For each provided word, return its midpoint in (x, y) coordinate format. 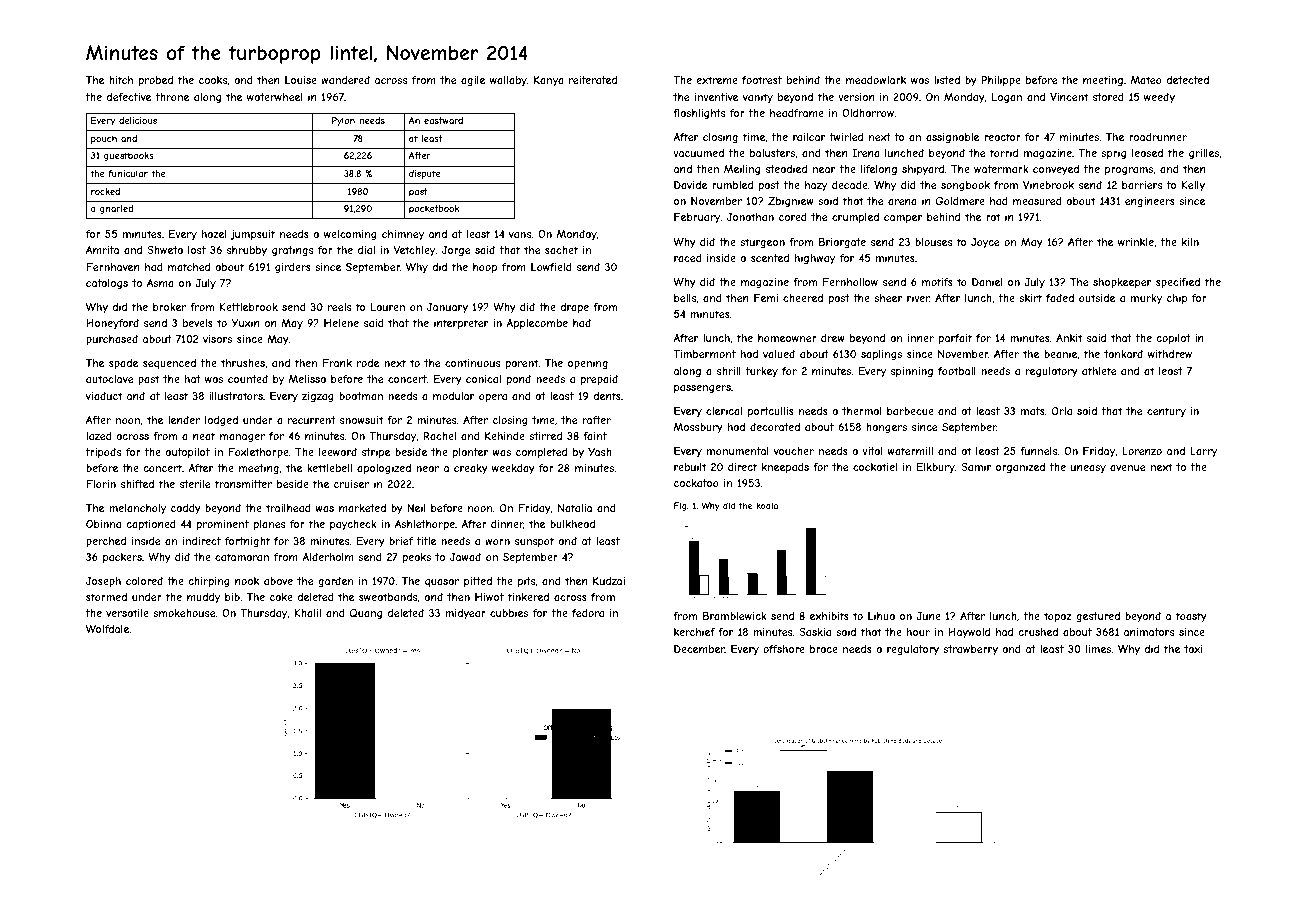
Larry (1203, 452)
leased (1147, 153)
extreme (717, 80)
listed (947, 80)
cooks (213, 80)
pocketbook (434, 209)
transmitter (243, 484)
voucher (794, 451)
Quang (366, 614)
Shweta (165, 250)
